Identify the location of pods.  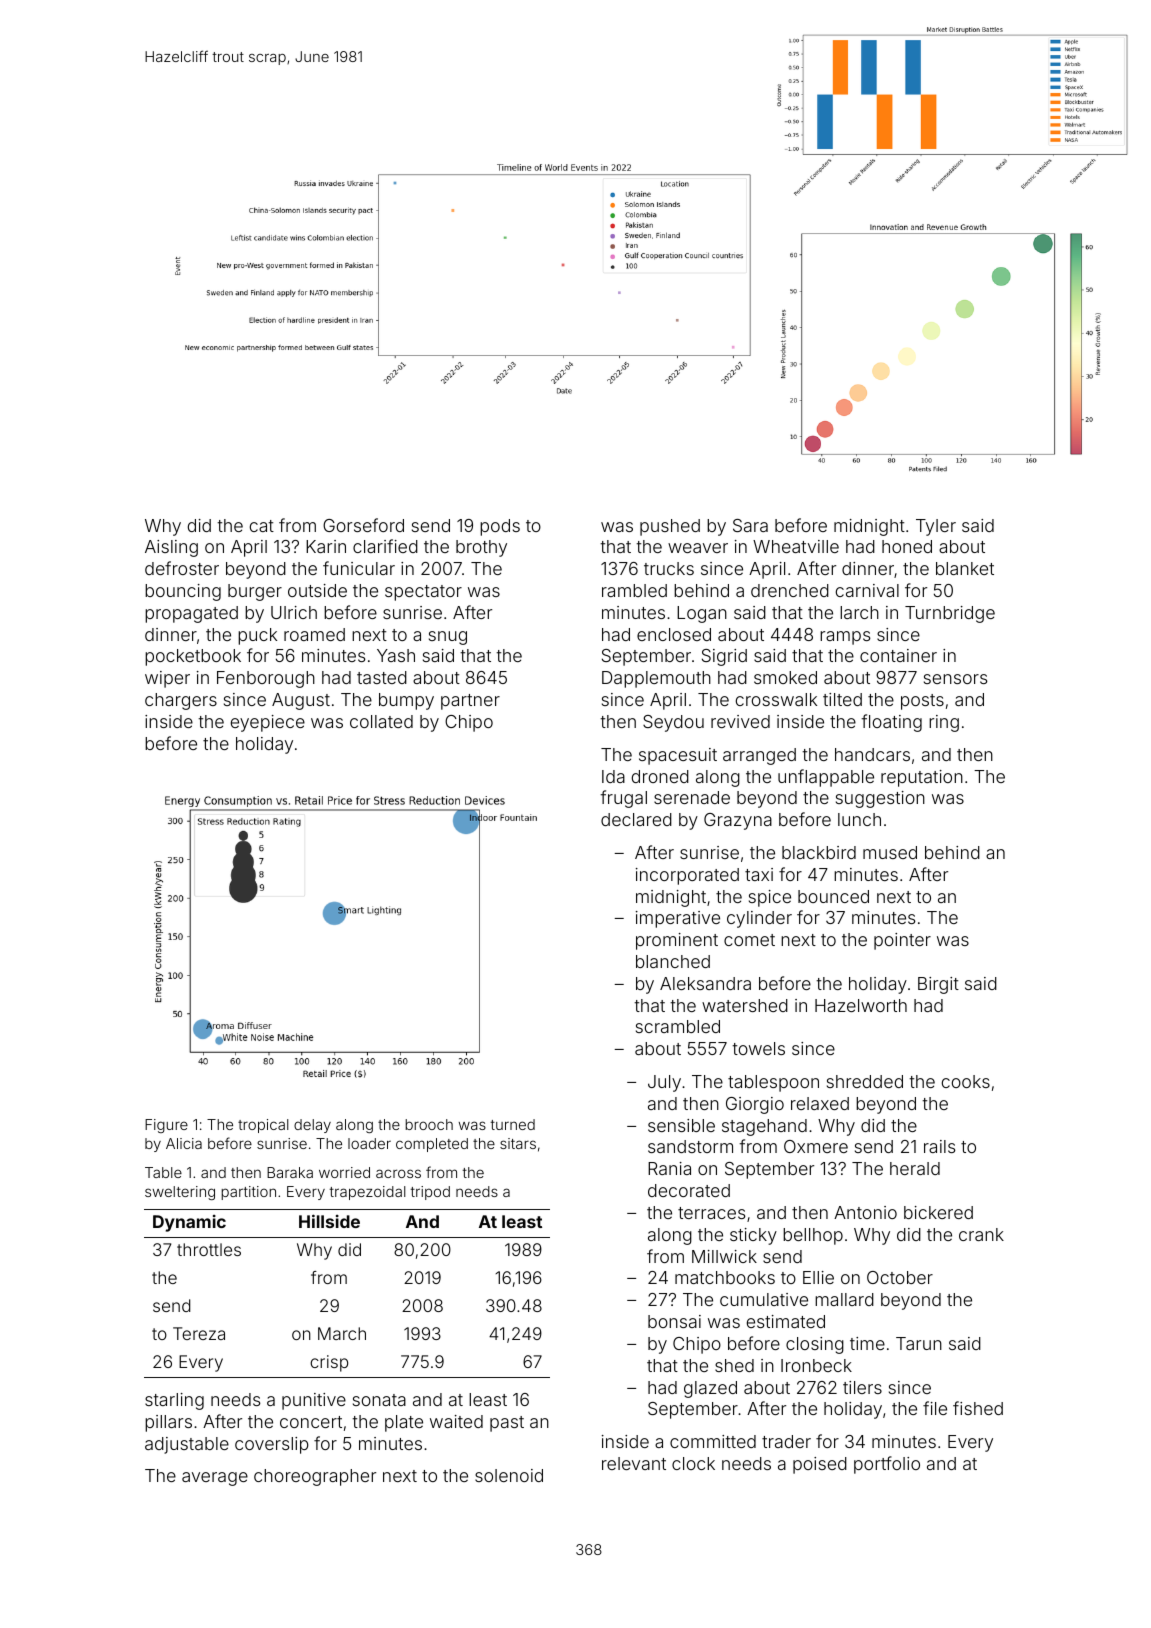
(500, 527).
